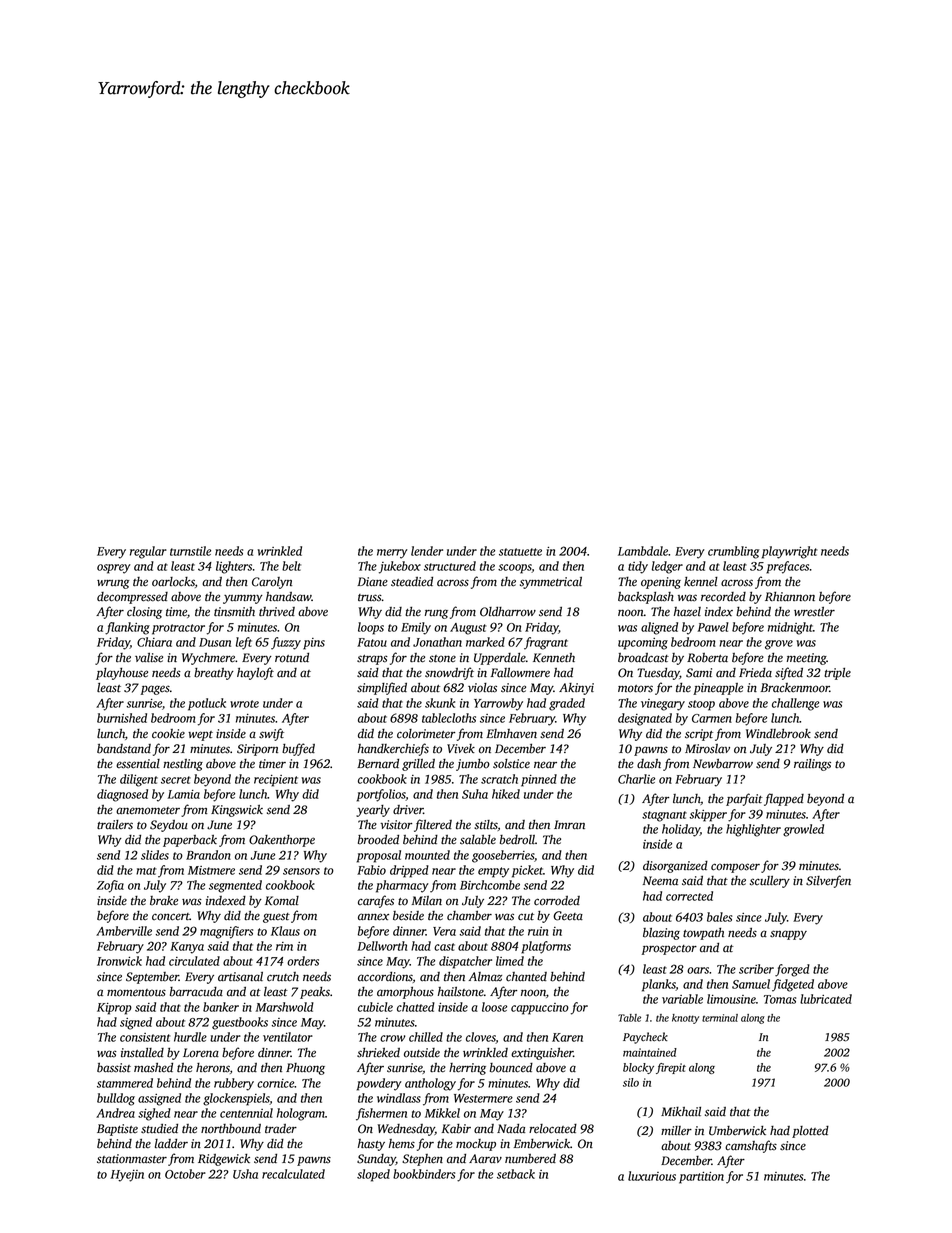 The height and width of the screenshot is (1233, 952). Describe the element at coordinates (115, 825) in the screenshot. I see `trailers` at that location.
